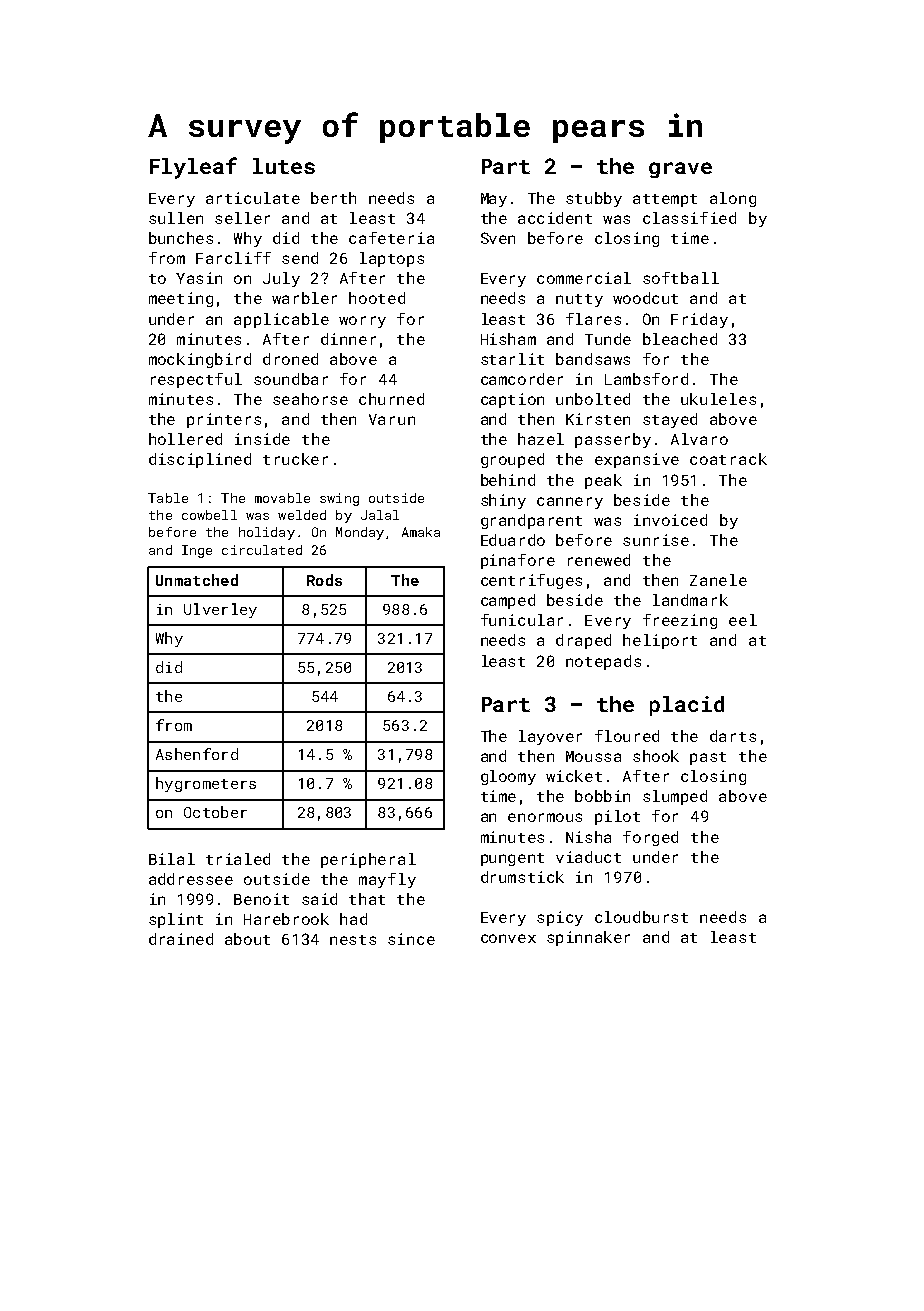  I want to click on Rods, so click(324, 580).
